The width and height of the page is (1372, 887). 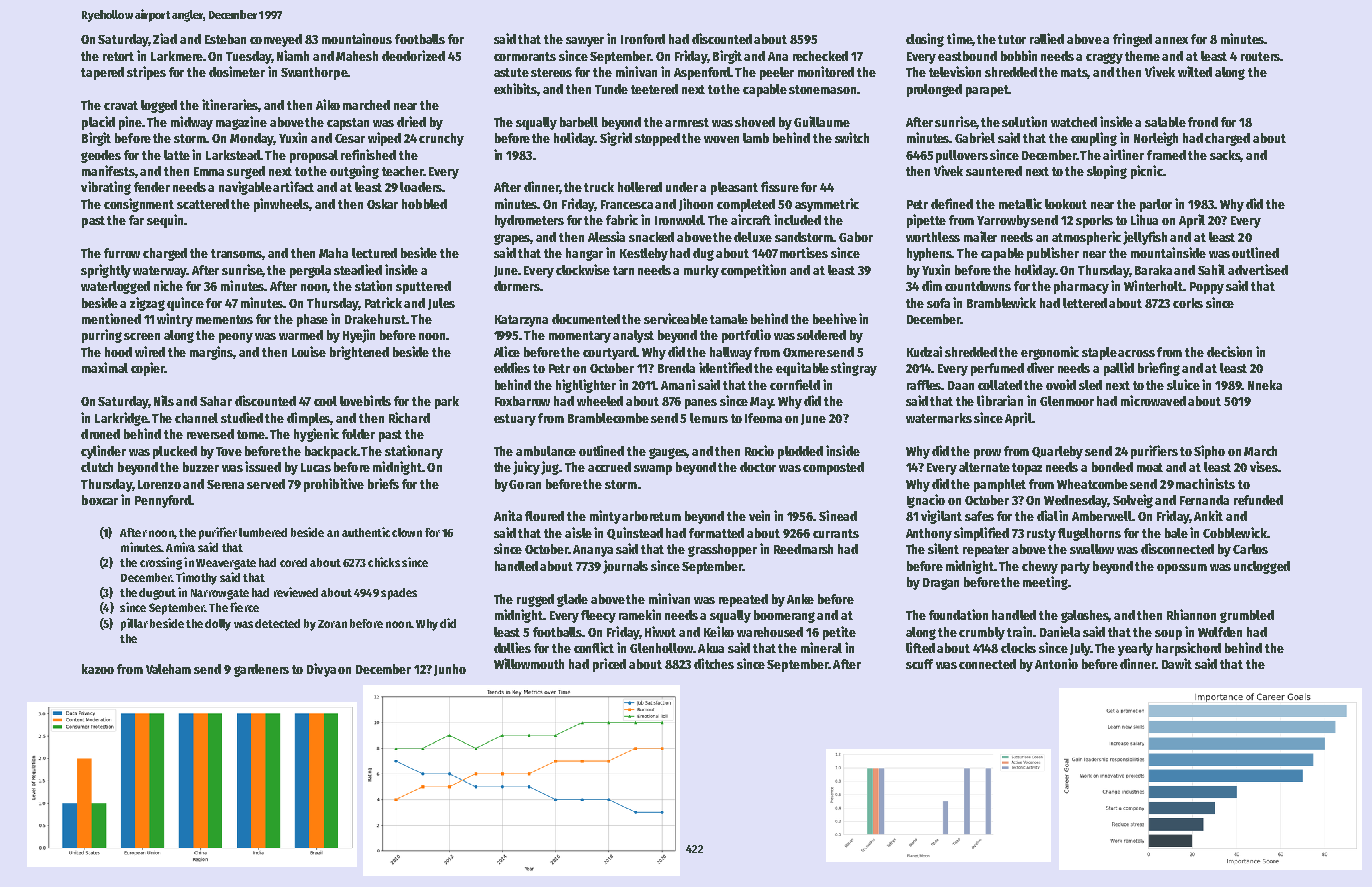 What do you see at coordinates (743, 600) in the page?
I see `repeated` at bounding box center [743, 600].
